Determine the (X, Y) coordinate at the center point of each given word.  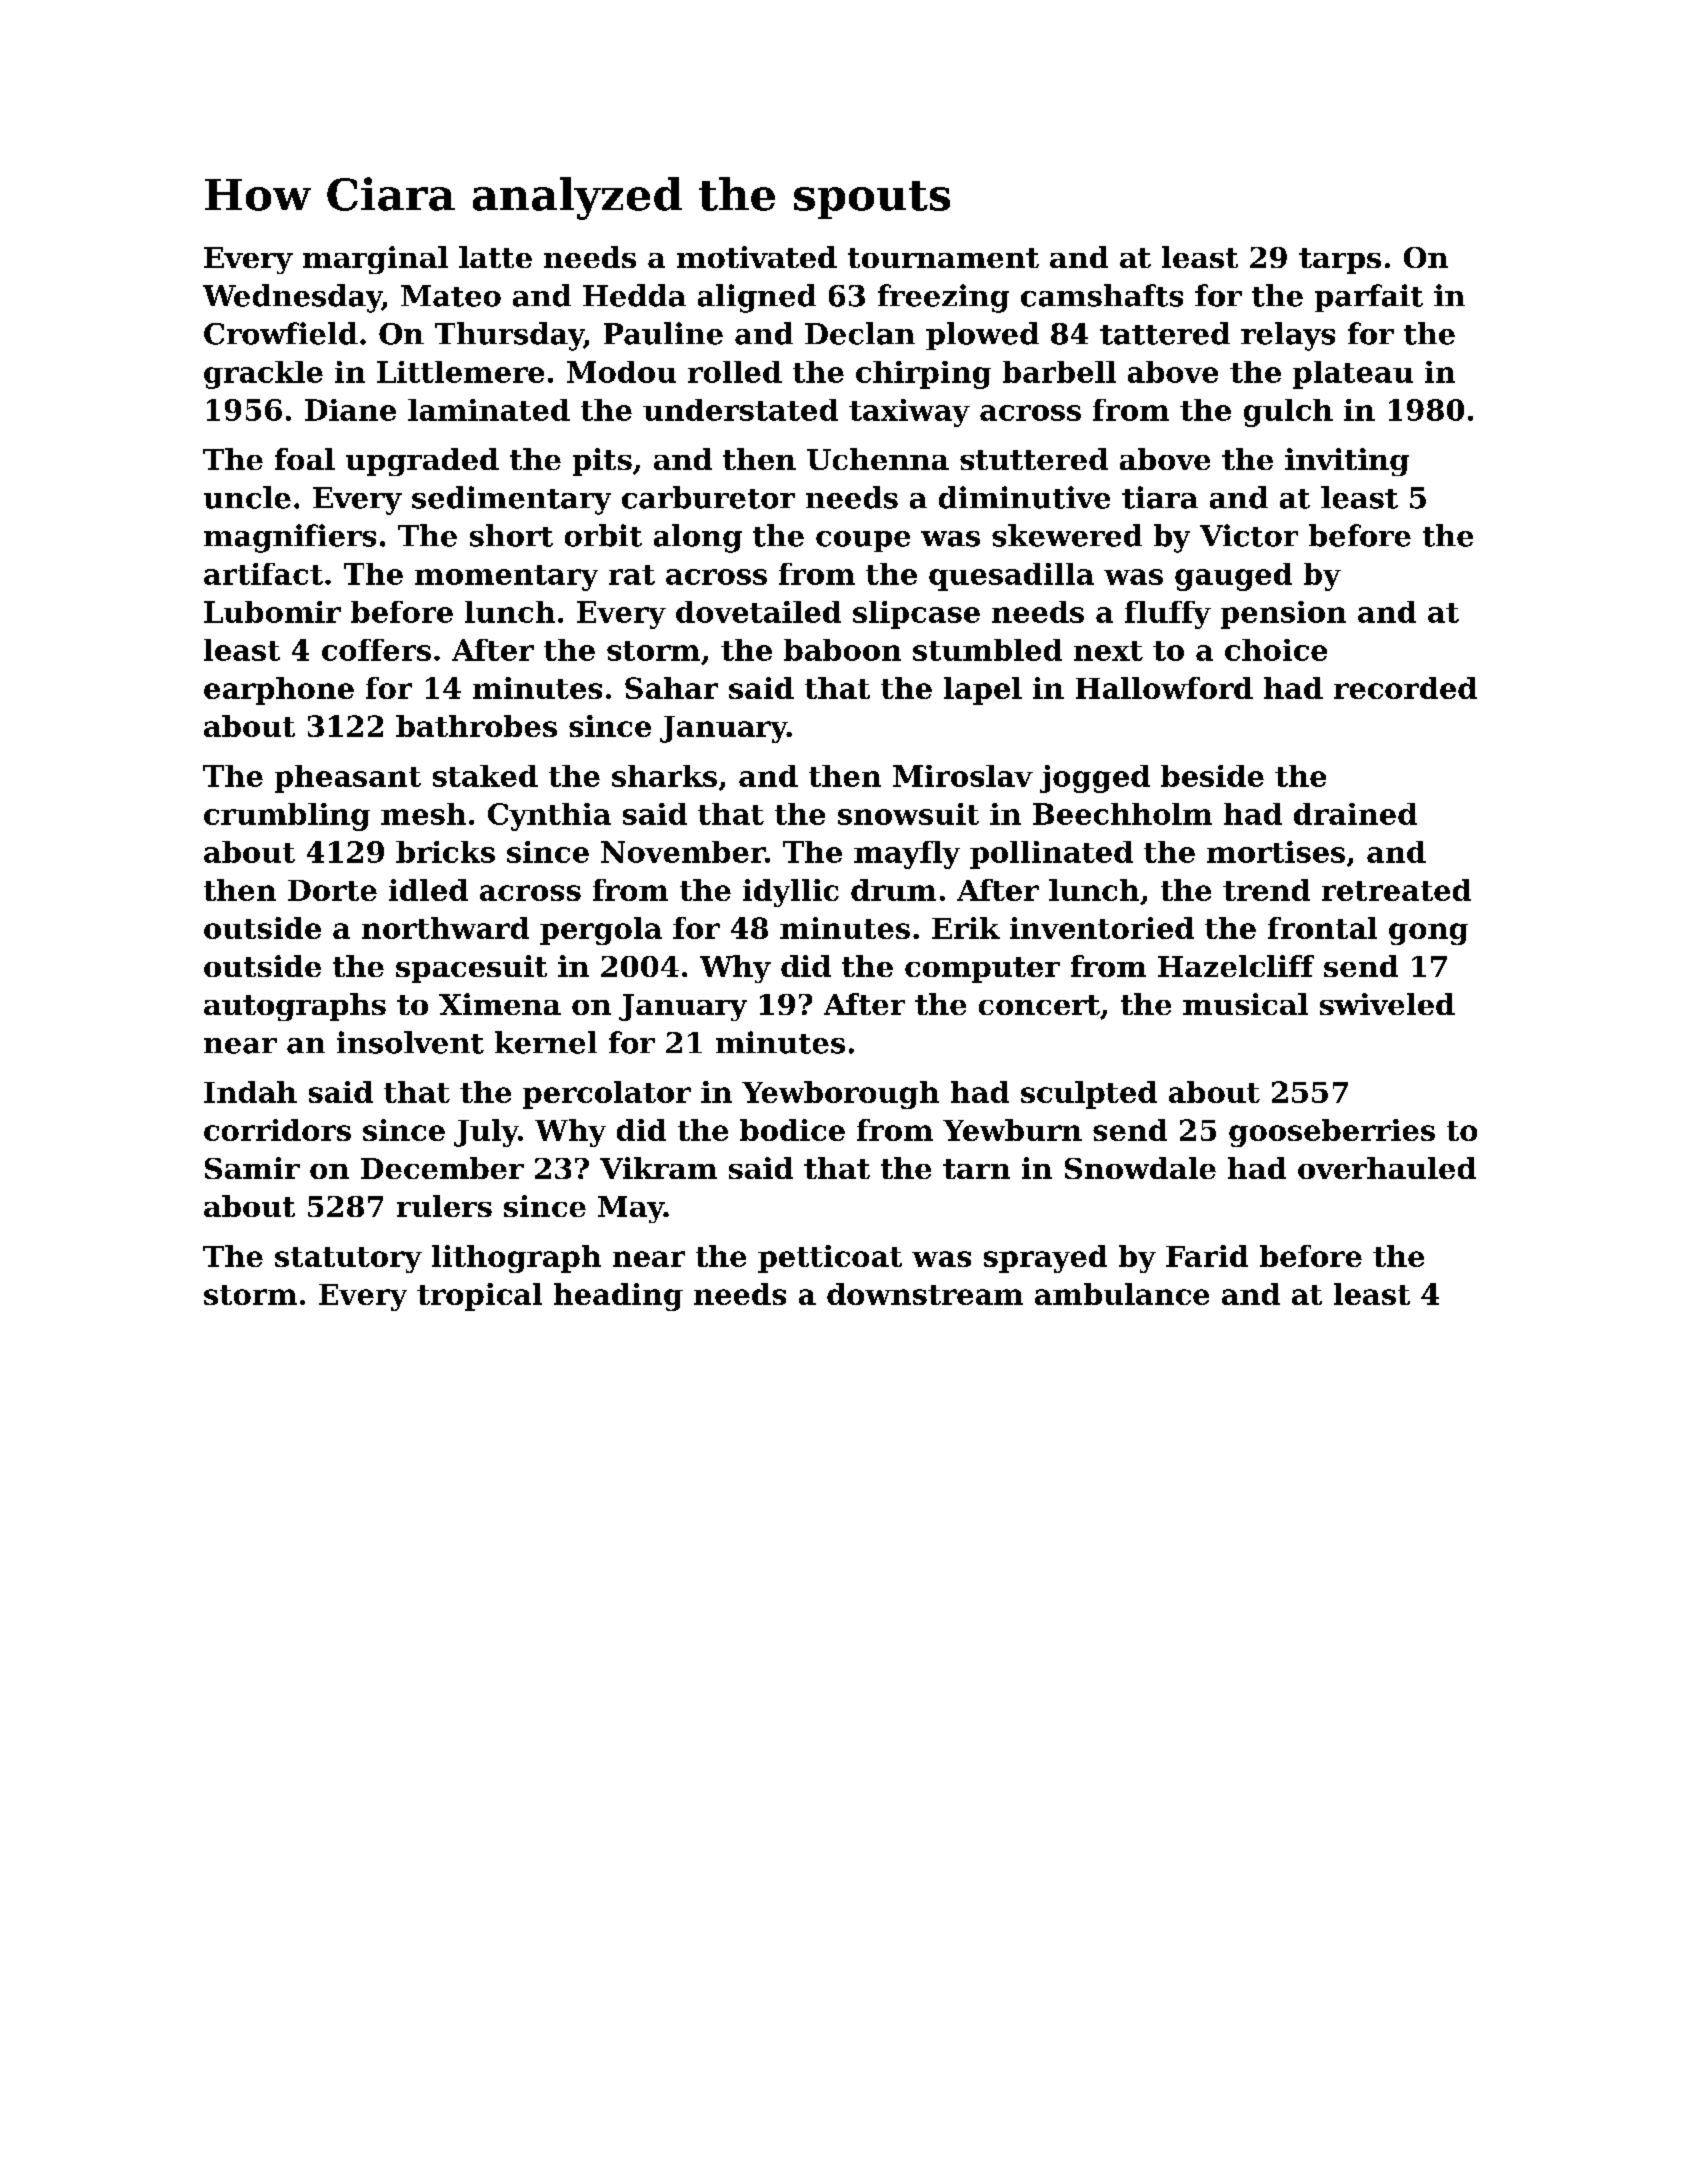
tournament (943, 258)
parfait (1369, 298)
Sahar (671, 688)
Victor (1249, 535)
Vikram (658, 1168)
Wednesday (292, 298)
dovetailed (758, 612)
